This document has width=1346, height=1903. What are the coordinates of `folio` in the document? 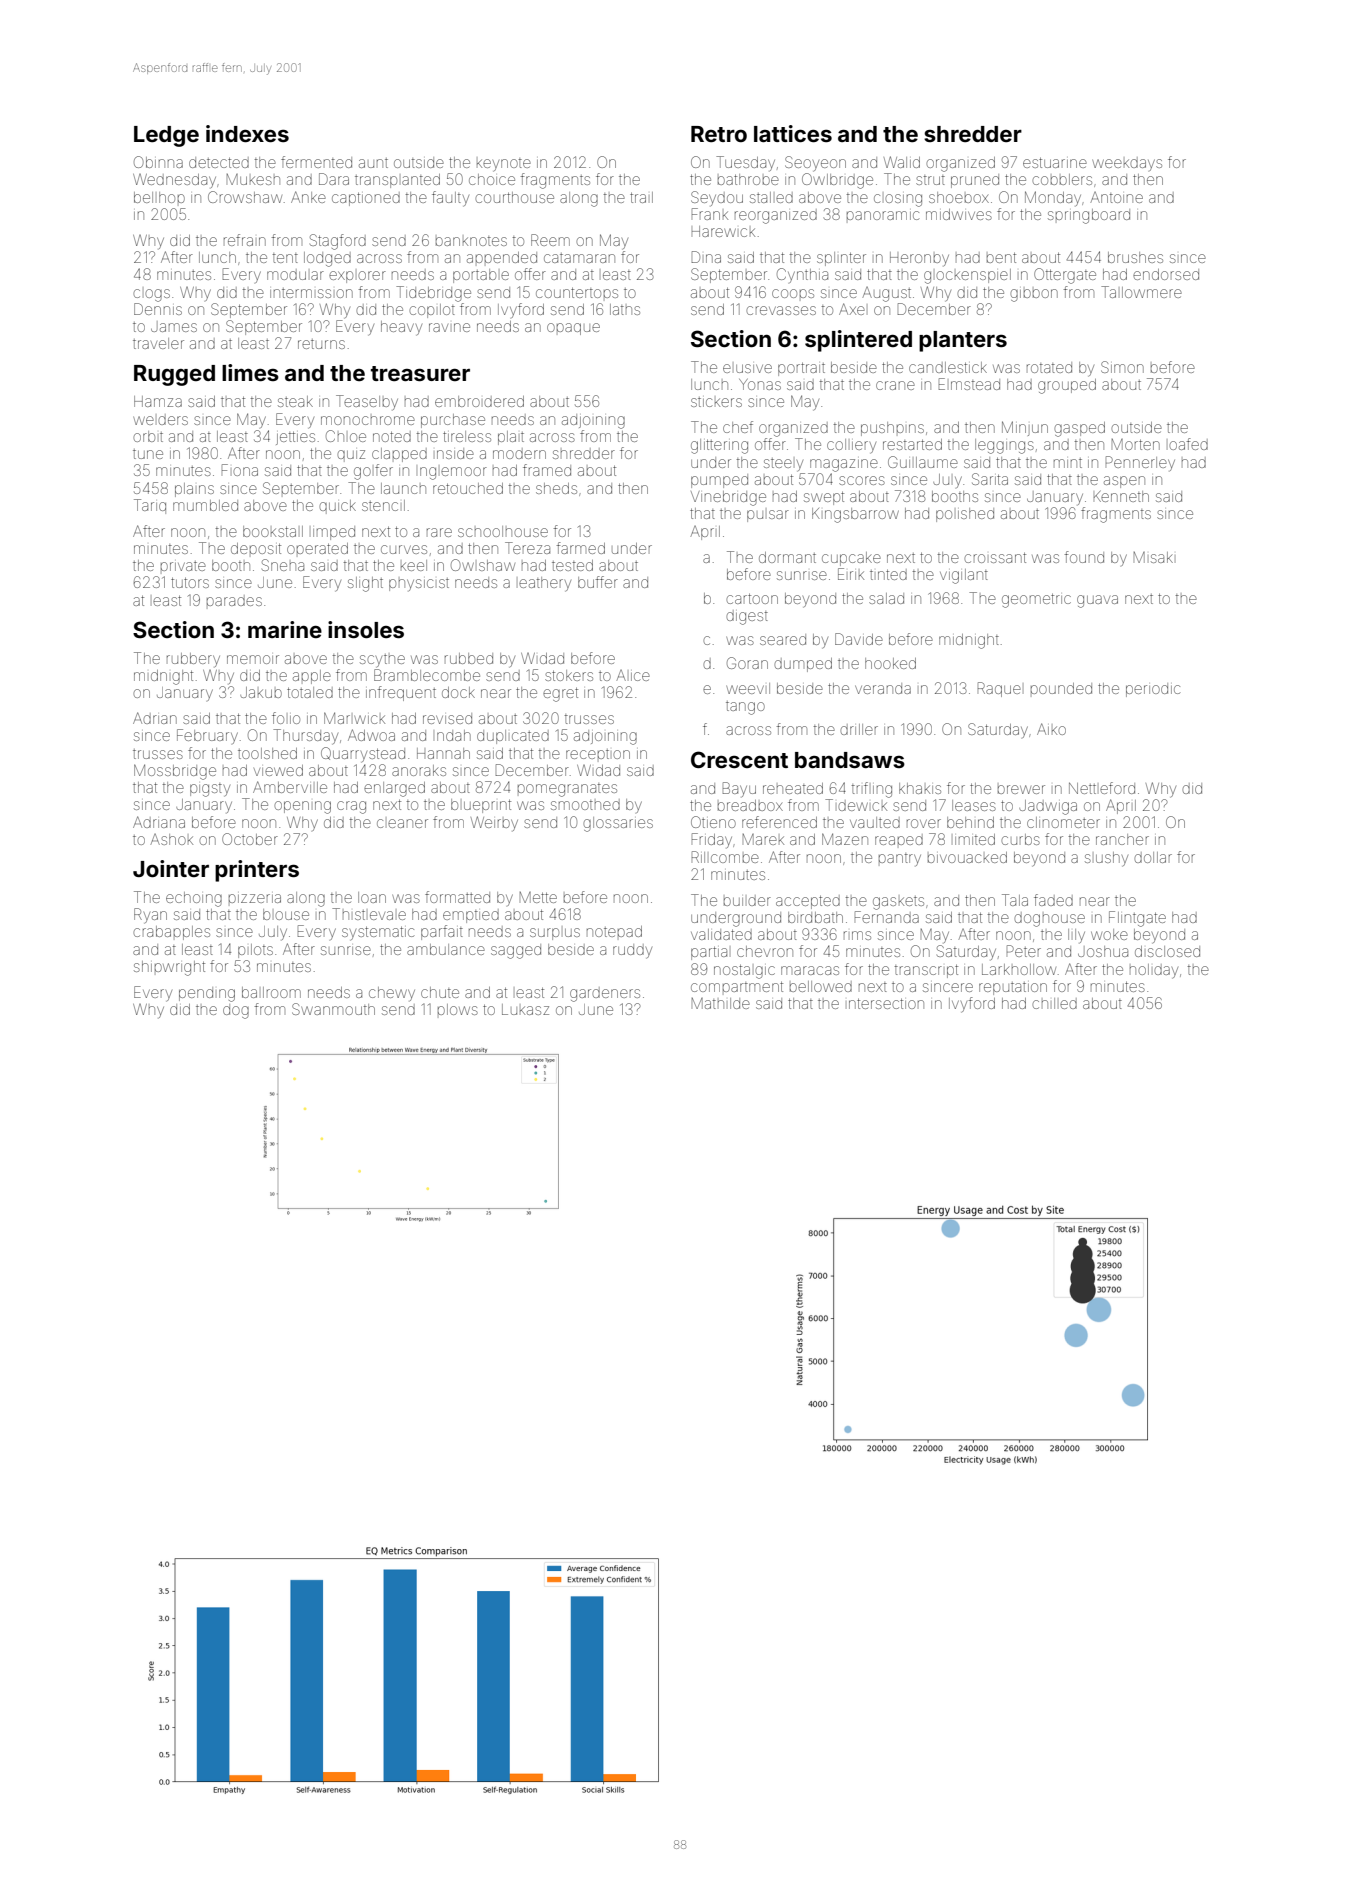 It's located at (286, 718).
